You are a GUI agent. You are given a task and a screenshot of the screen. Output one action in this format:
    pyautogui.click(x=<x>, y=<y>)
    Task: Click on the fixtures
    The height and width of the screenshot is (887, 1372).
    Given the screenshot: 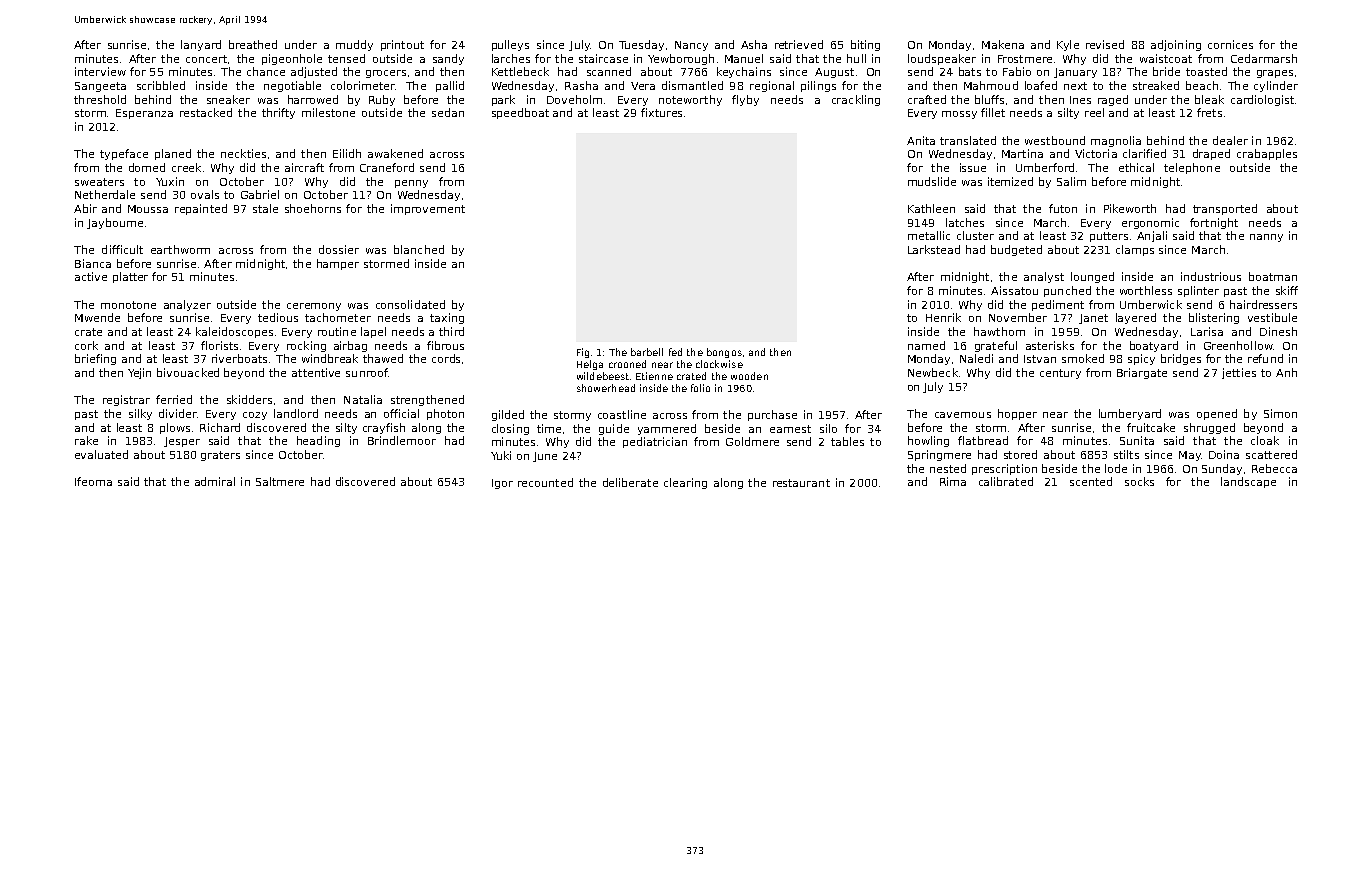 What is the action you would take?
    pyautogui.click(x=661, y=112)
